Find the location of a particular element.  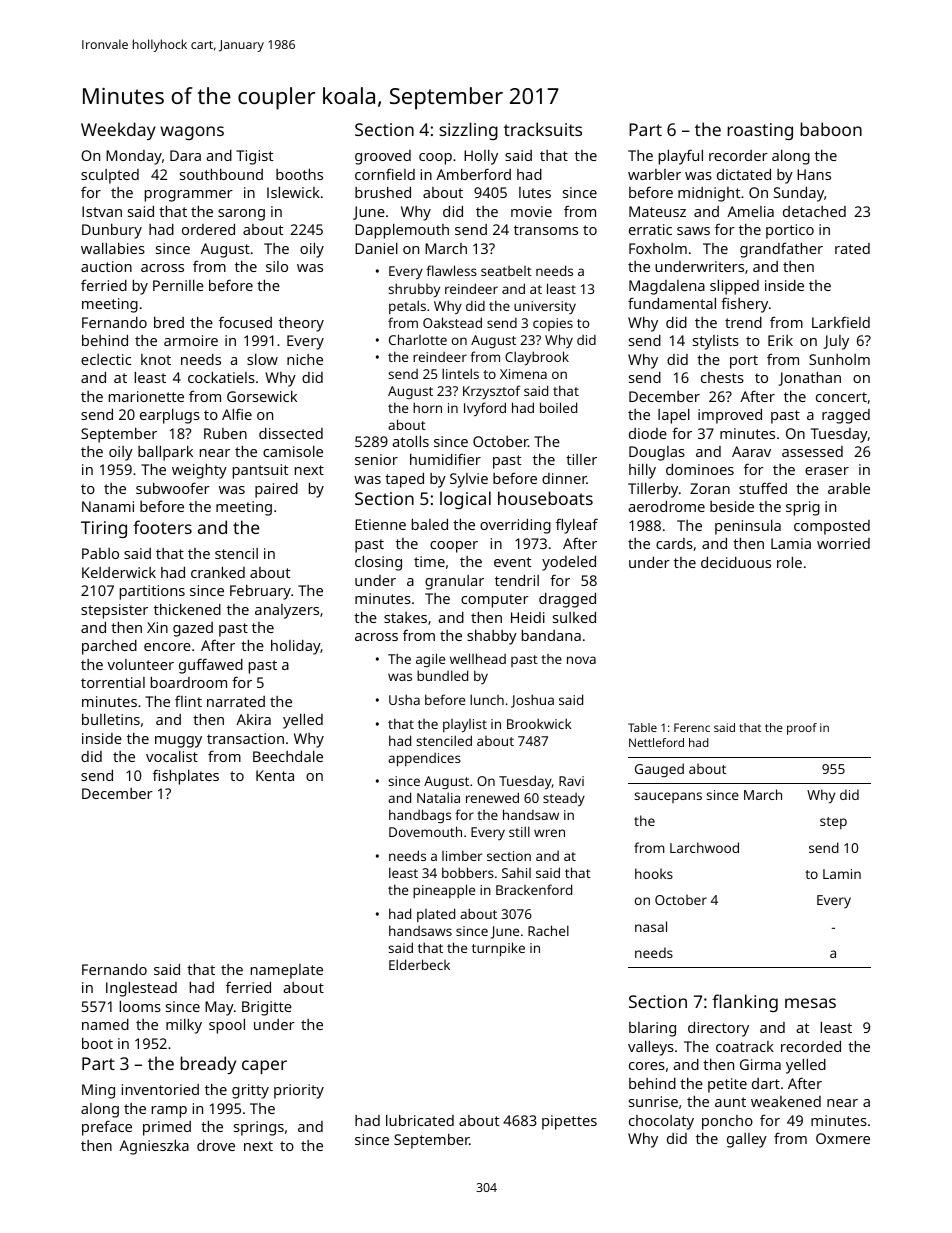

proof is located at coordinates (802, 729).
